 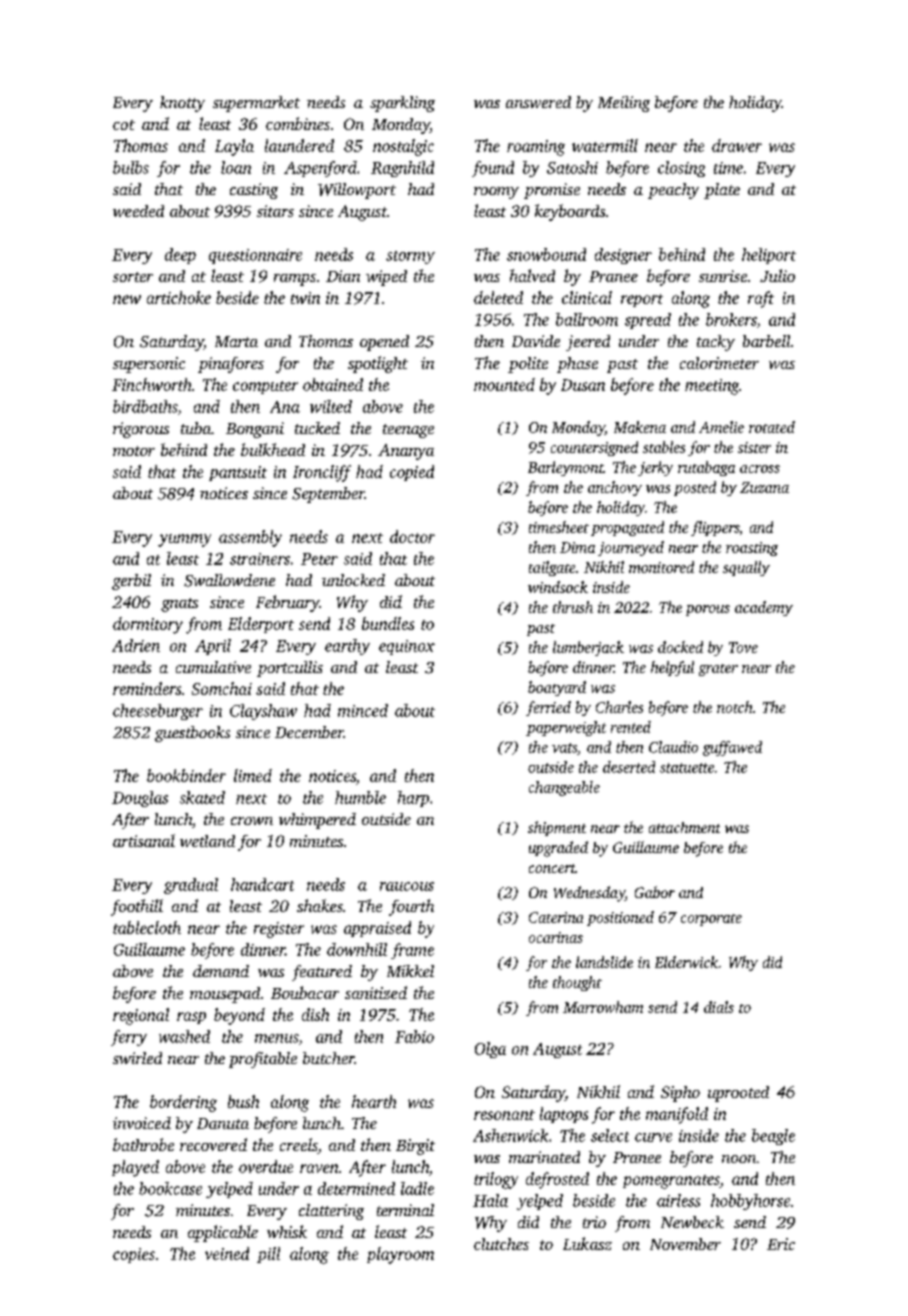 I want to click on shipment, so click(x=557, y=828).
